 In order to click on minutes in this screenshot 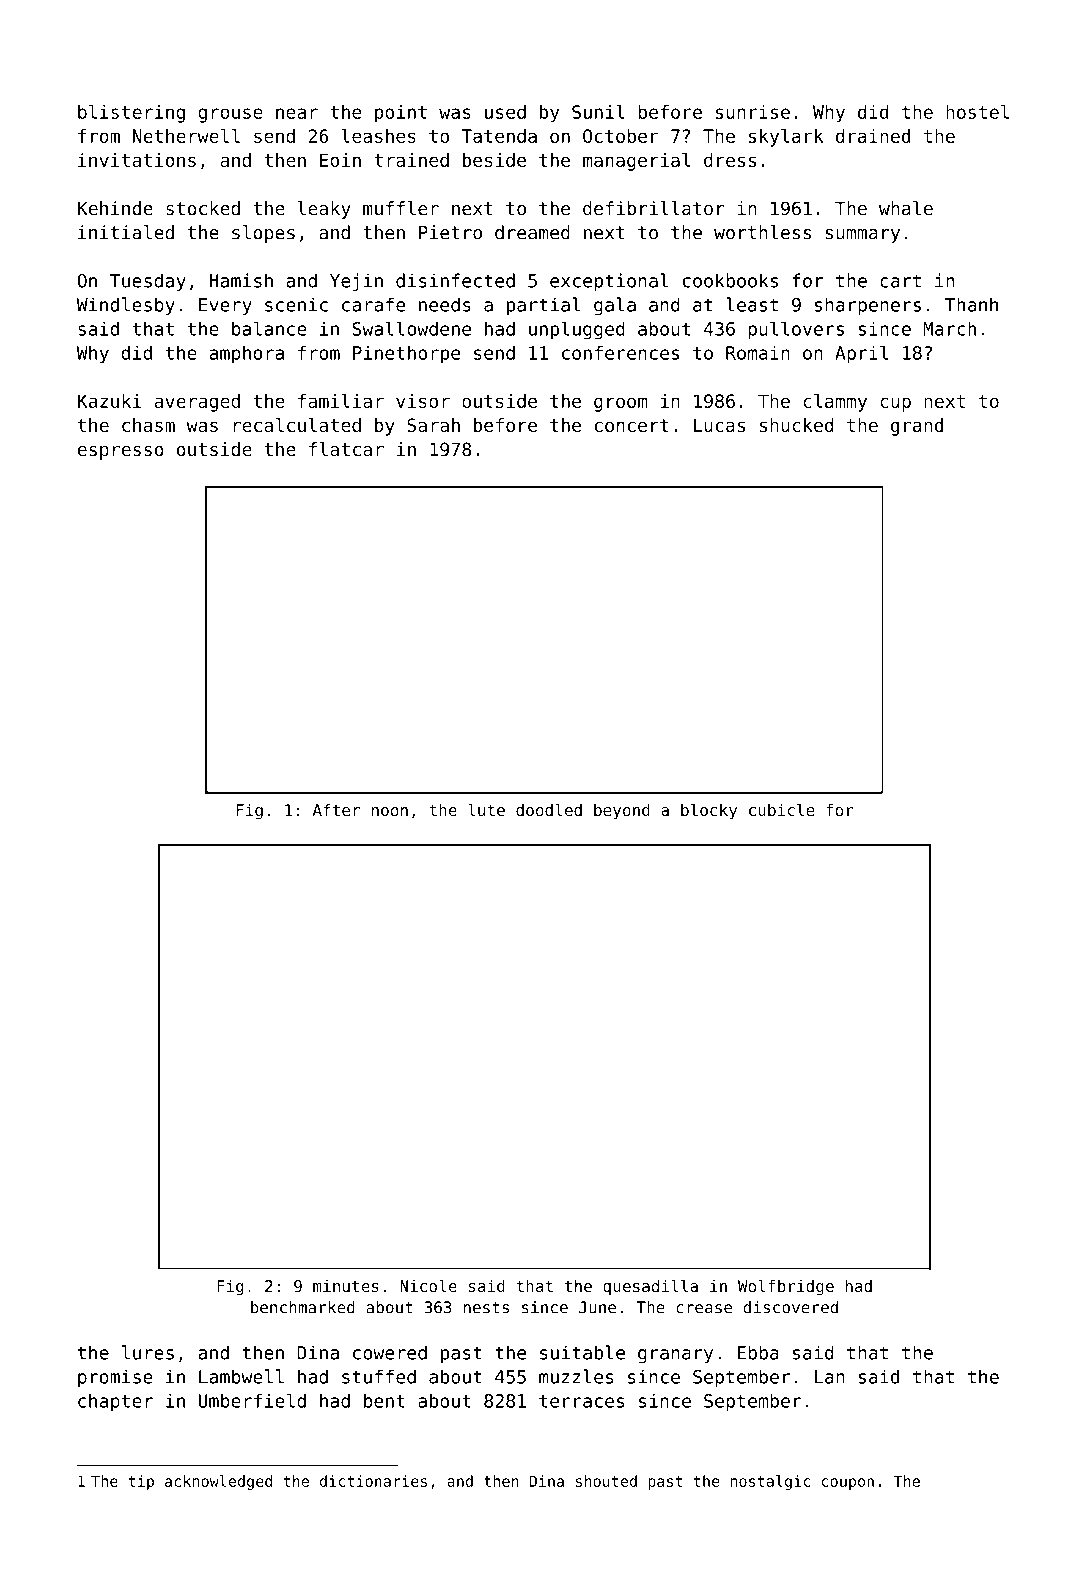, I will do `click(346, 1286)`.
